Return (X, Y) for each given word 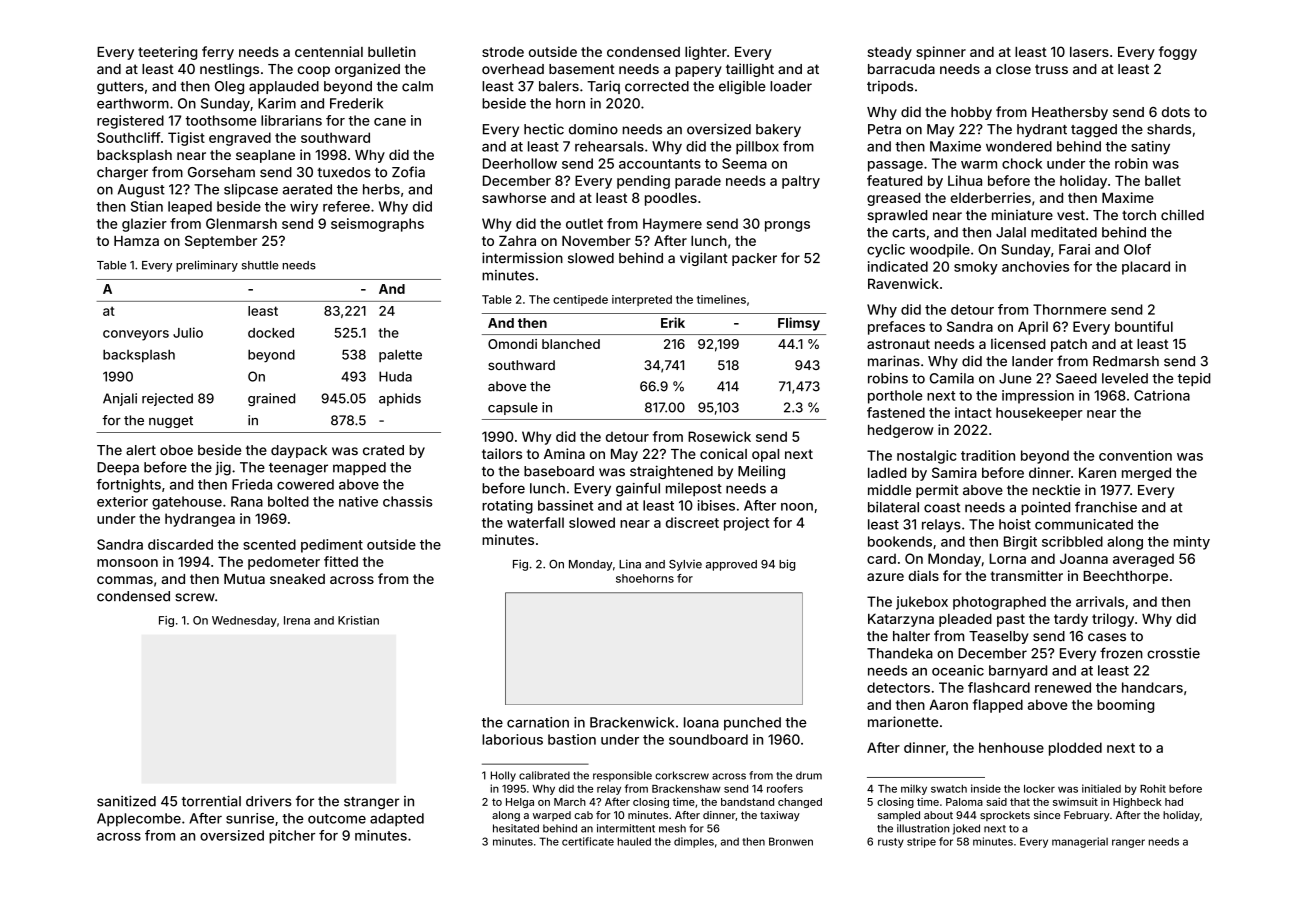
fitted (341, 561)
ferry (218, 53)
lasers (1089, 52)
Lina (630, 564)
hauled (634, 841)
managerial (1080, 842)
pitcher (292, 837)
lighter (706, 53)
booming (1125, 706)
